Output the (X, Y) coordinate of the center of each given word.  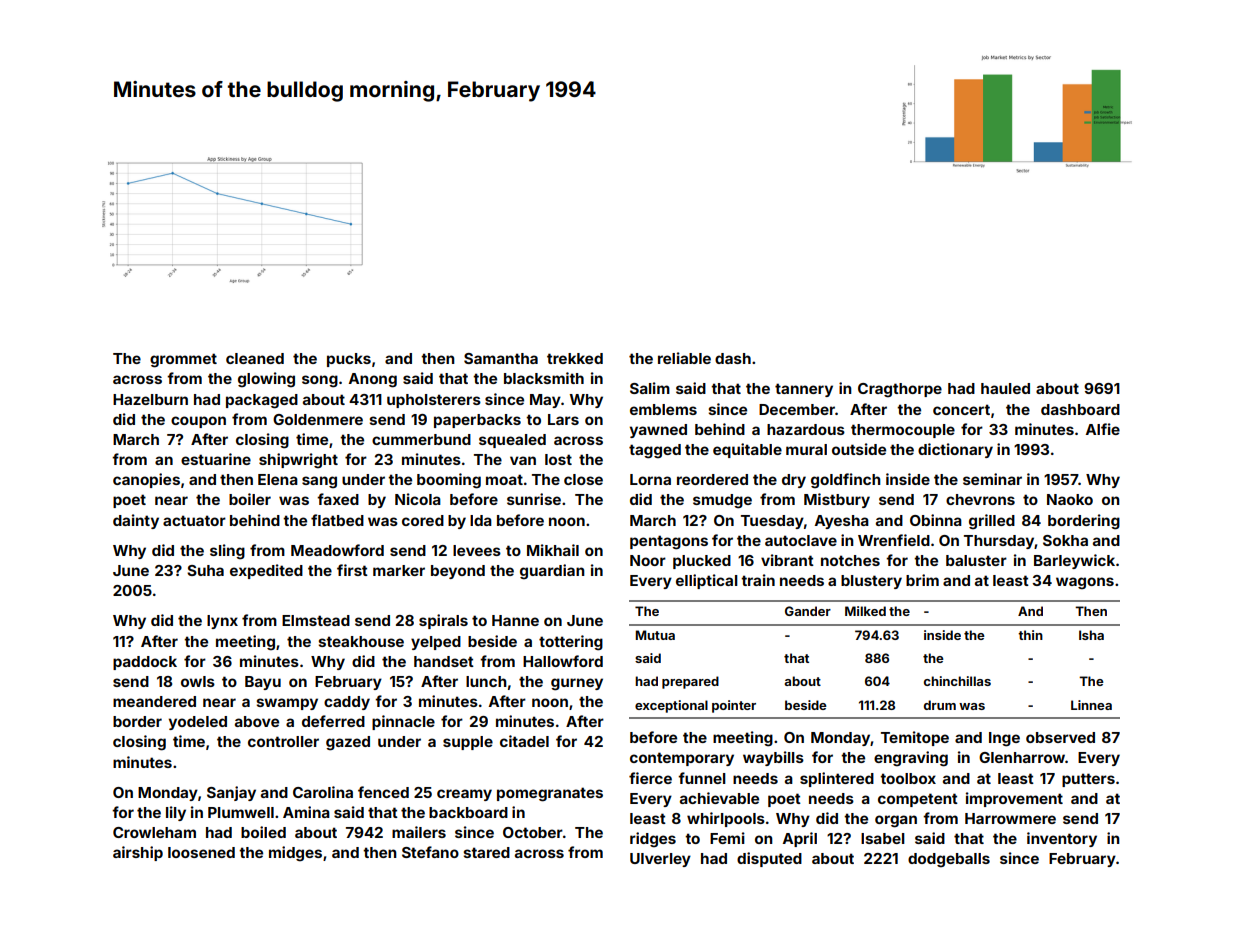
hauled (1005, 388)
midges (295, 854)
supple (468, 743)
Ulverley (660, 860)
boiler (250, 499)
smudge (722, 501)
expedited (266, 571)
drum (940, 705)
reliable (684, 358)
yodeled (198, 723)
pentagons (669, 542)
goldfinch (846, 481)
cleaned (255, 358)
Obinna (936, 520)
